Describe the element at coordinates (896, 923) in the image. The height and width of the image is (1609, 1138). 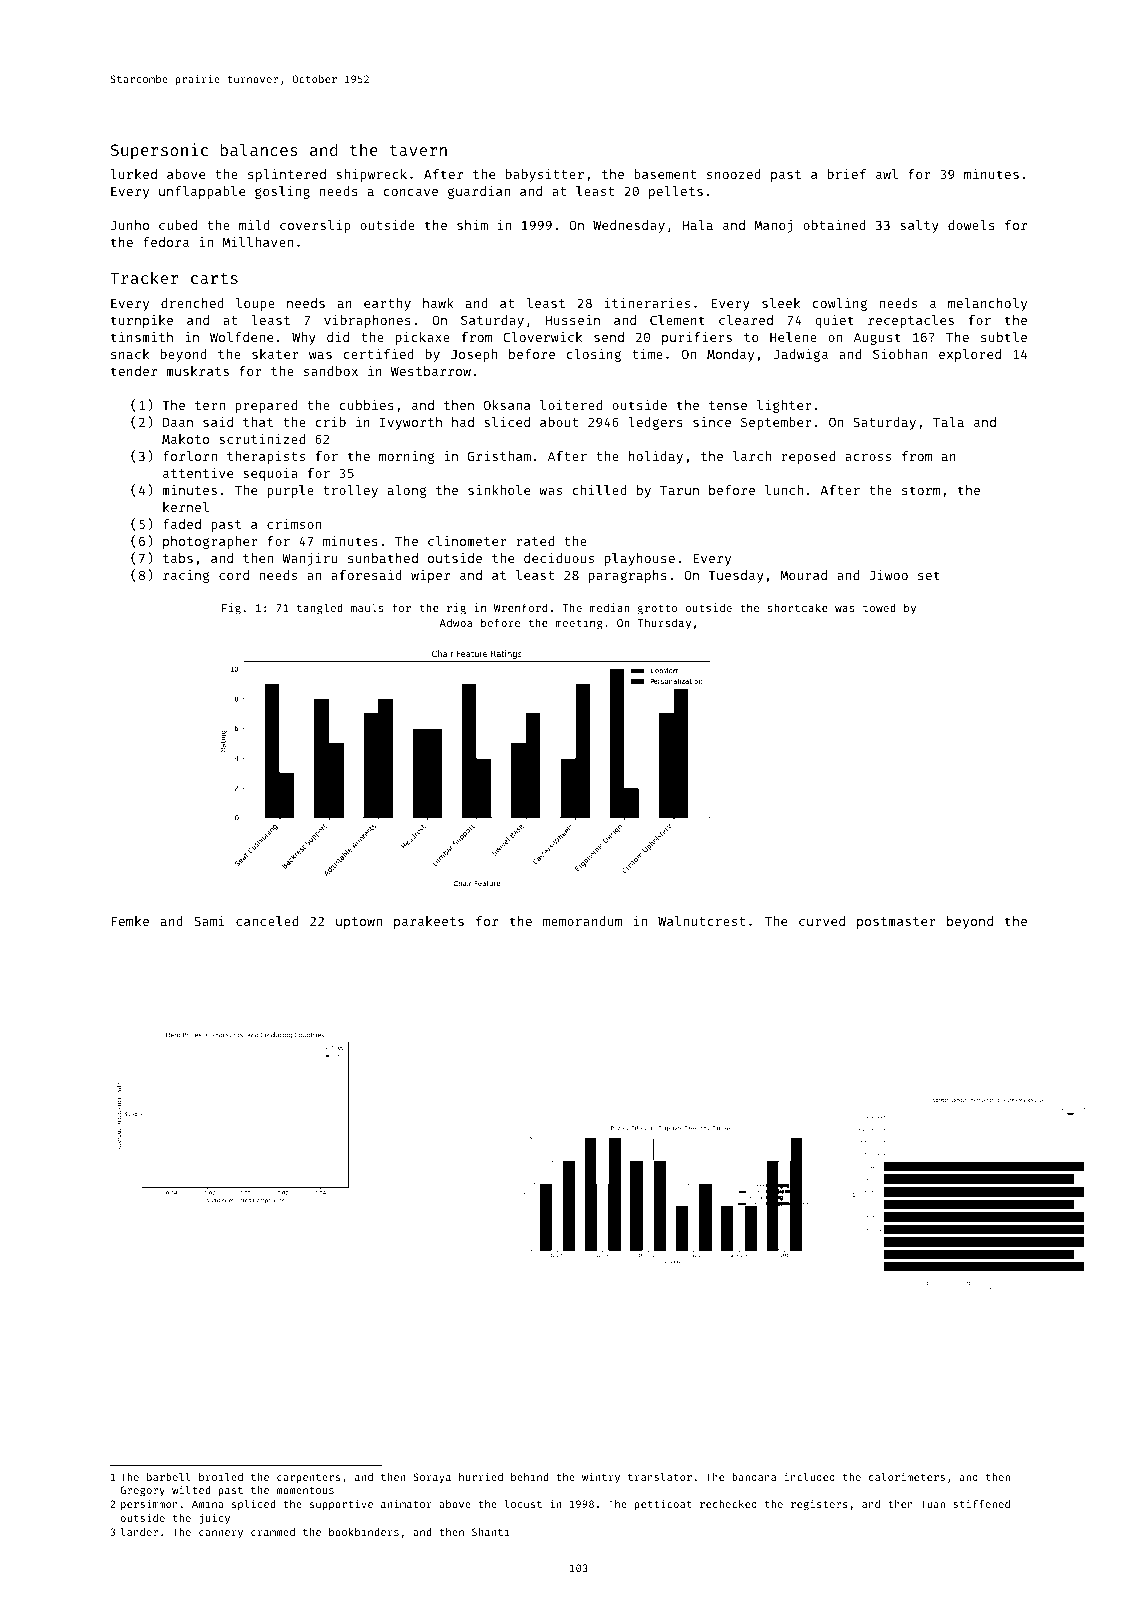
I see `postmaster` at that location.
